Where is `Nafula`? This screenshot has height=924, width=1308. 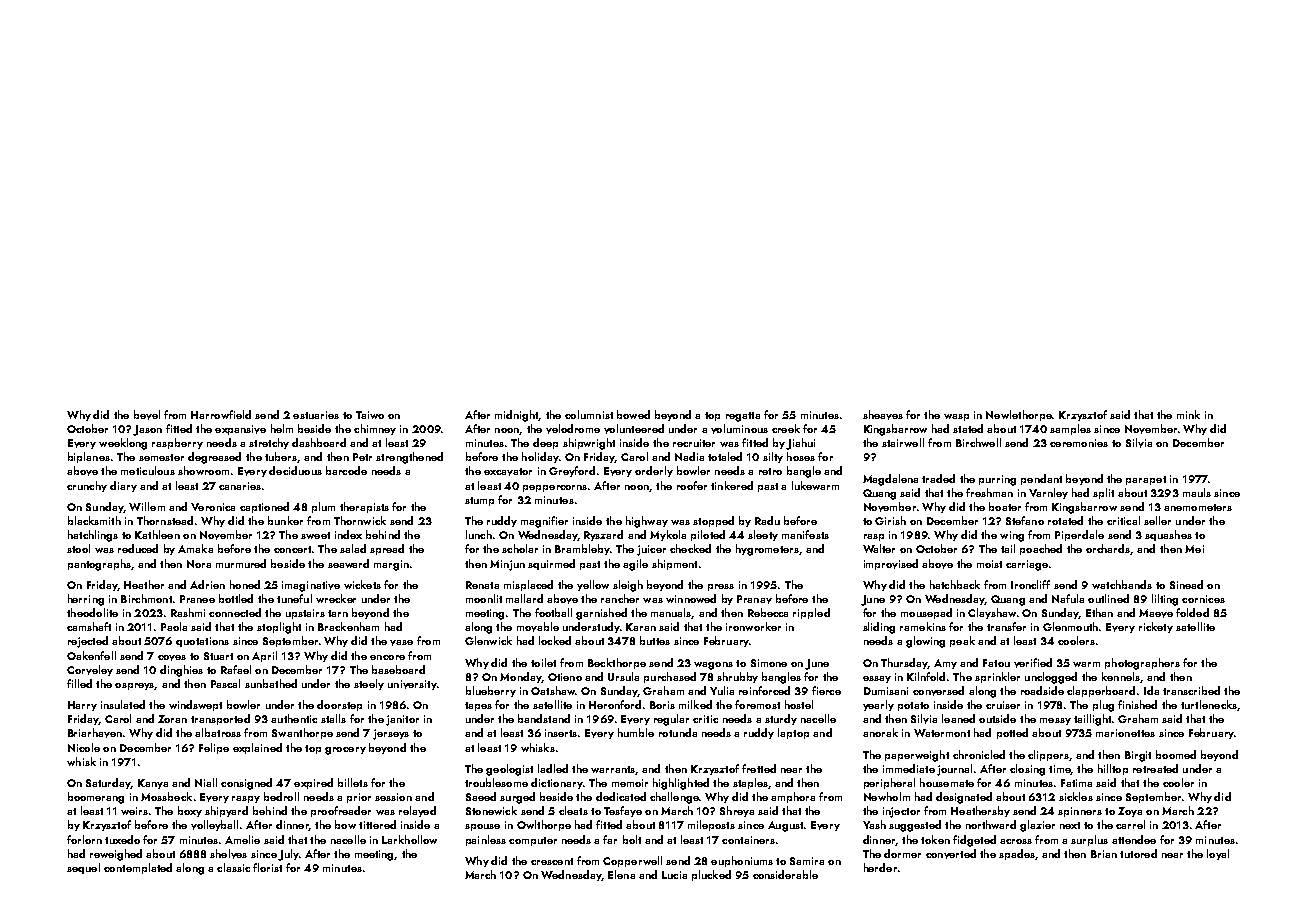
Nafula is located at coordinates (1068, 598).
